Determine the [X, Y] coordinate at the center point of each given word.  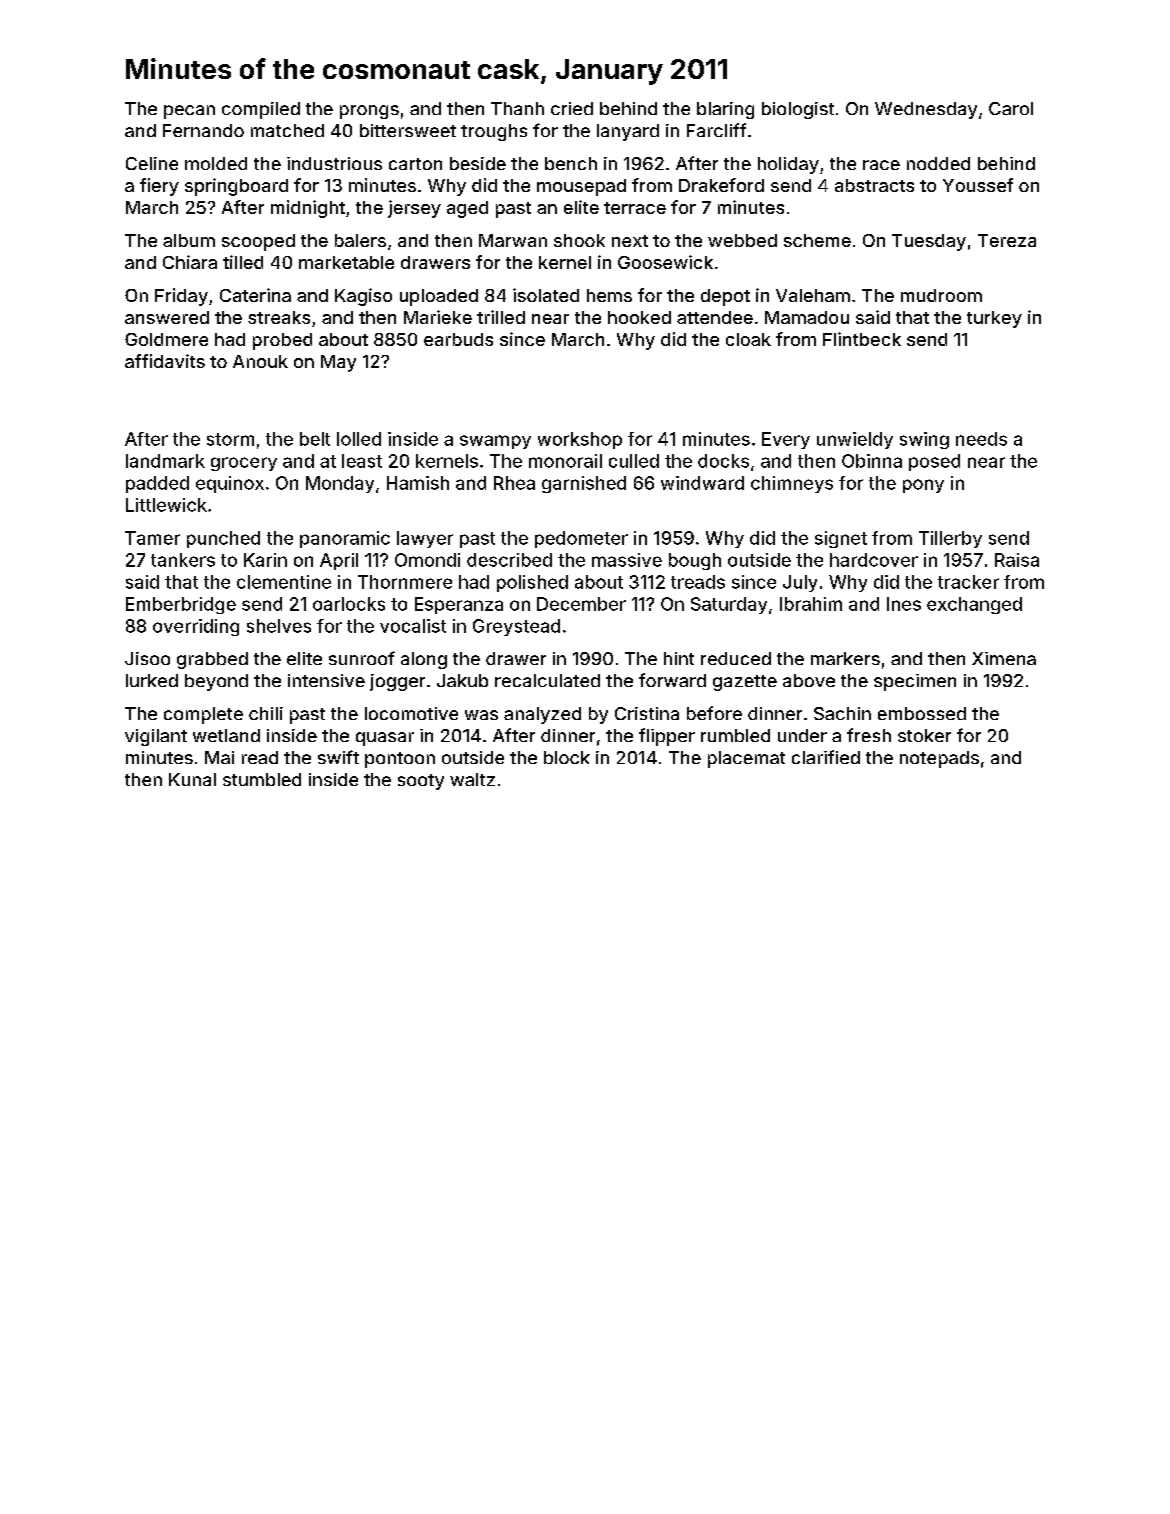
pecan [189, 112]
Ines [904, 604]
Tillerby [950, 539]
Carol [1011, 108]
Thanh [517, 108]
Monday [340, 484]
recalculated [547, 680]
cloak [748, 339]
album [189, 240]
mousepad [581, 187]
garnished [584, 484]
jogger [397, 682]
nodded [938, 163]
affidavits [165, 361]
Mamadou [807, 317]
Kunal [192, 779]
